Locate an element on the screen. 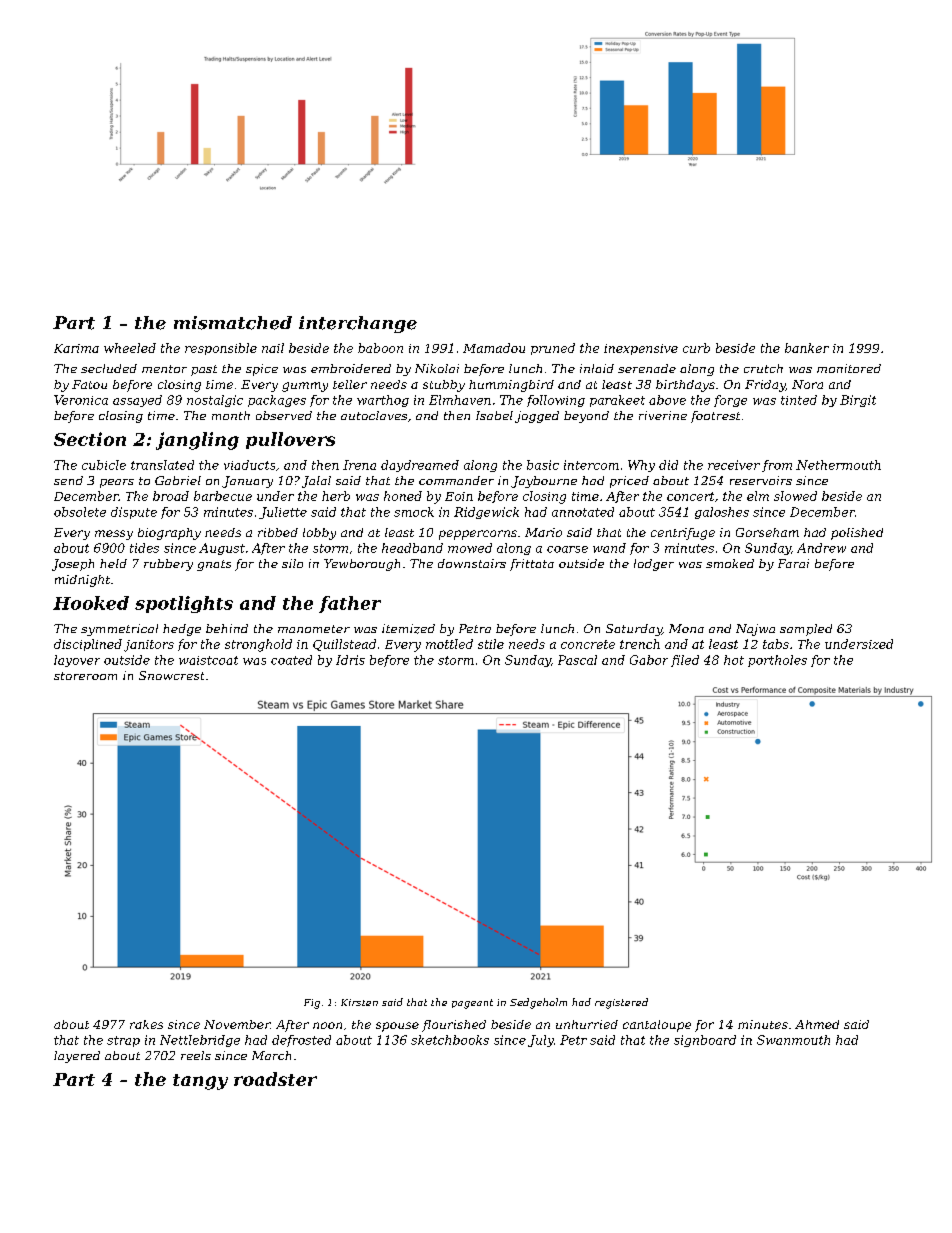 The width and height of the screenshot is (952, 1233). Ahmed is located at coordinates (817, 1024).
